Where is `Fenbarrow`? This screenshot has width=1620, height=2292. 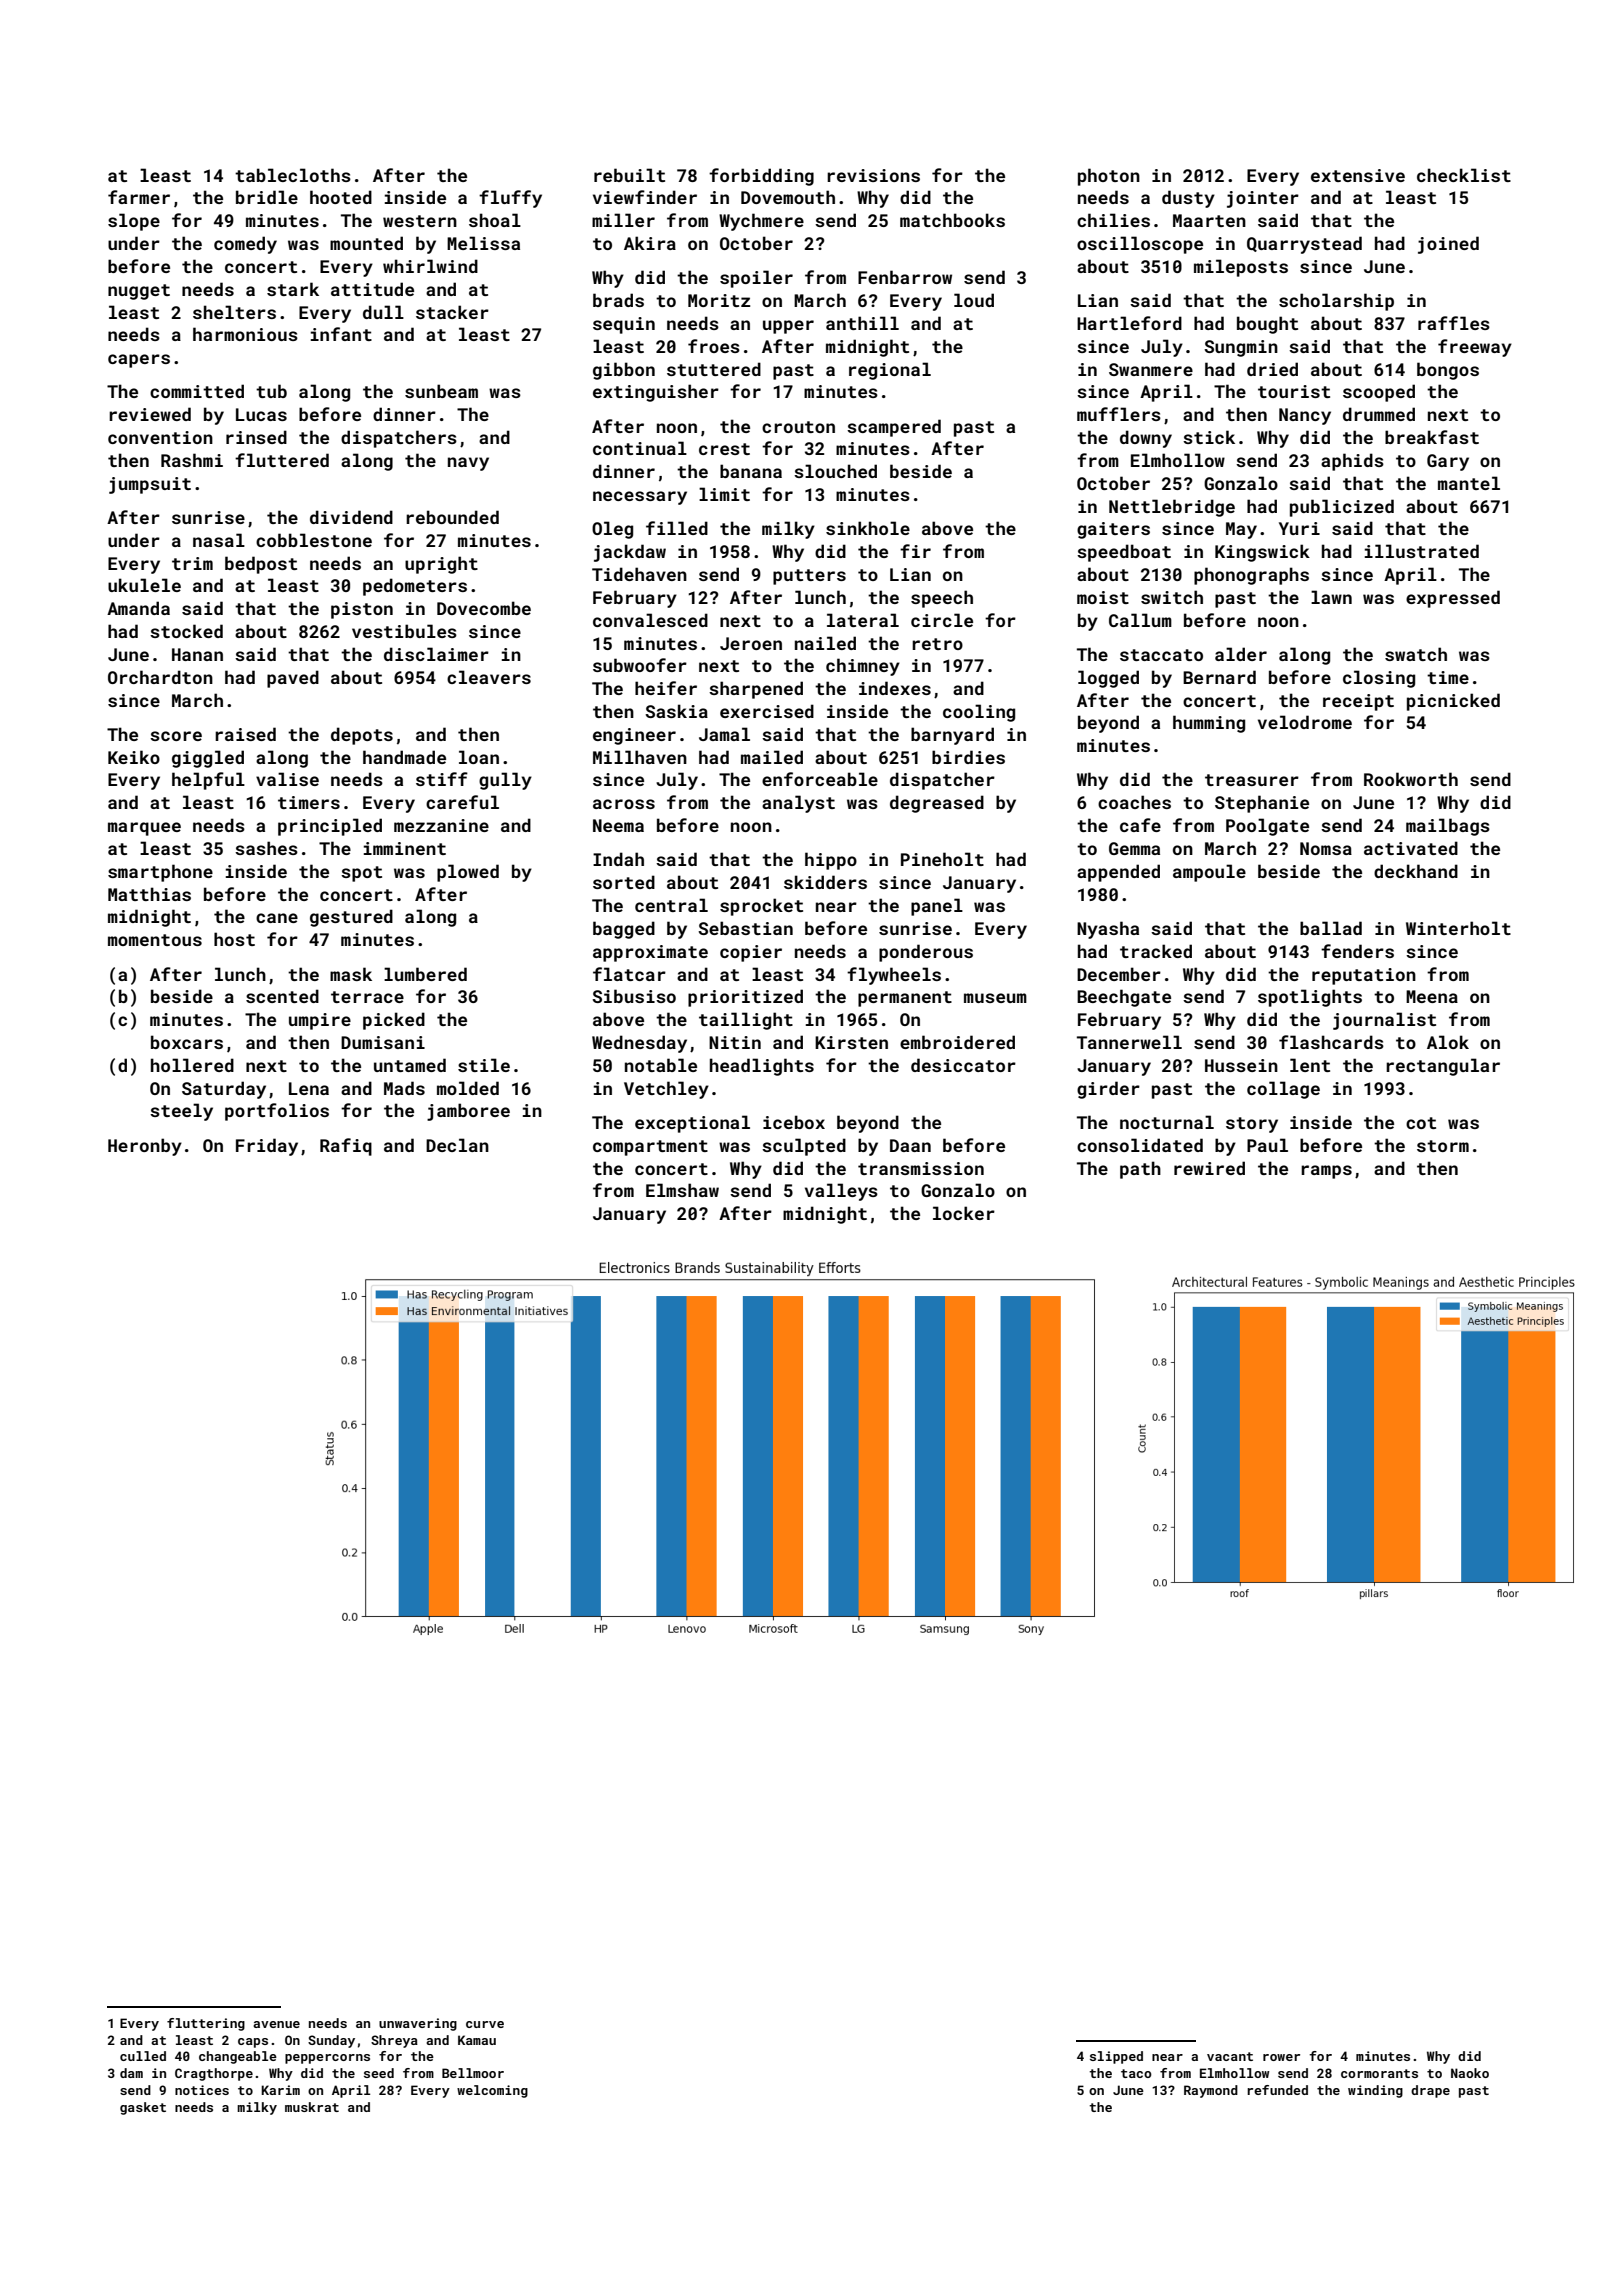
Fenbarrow is located at coordinates (905, 277).
